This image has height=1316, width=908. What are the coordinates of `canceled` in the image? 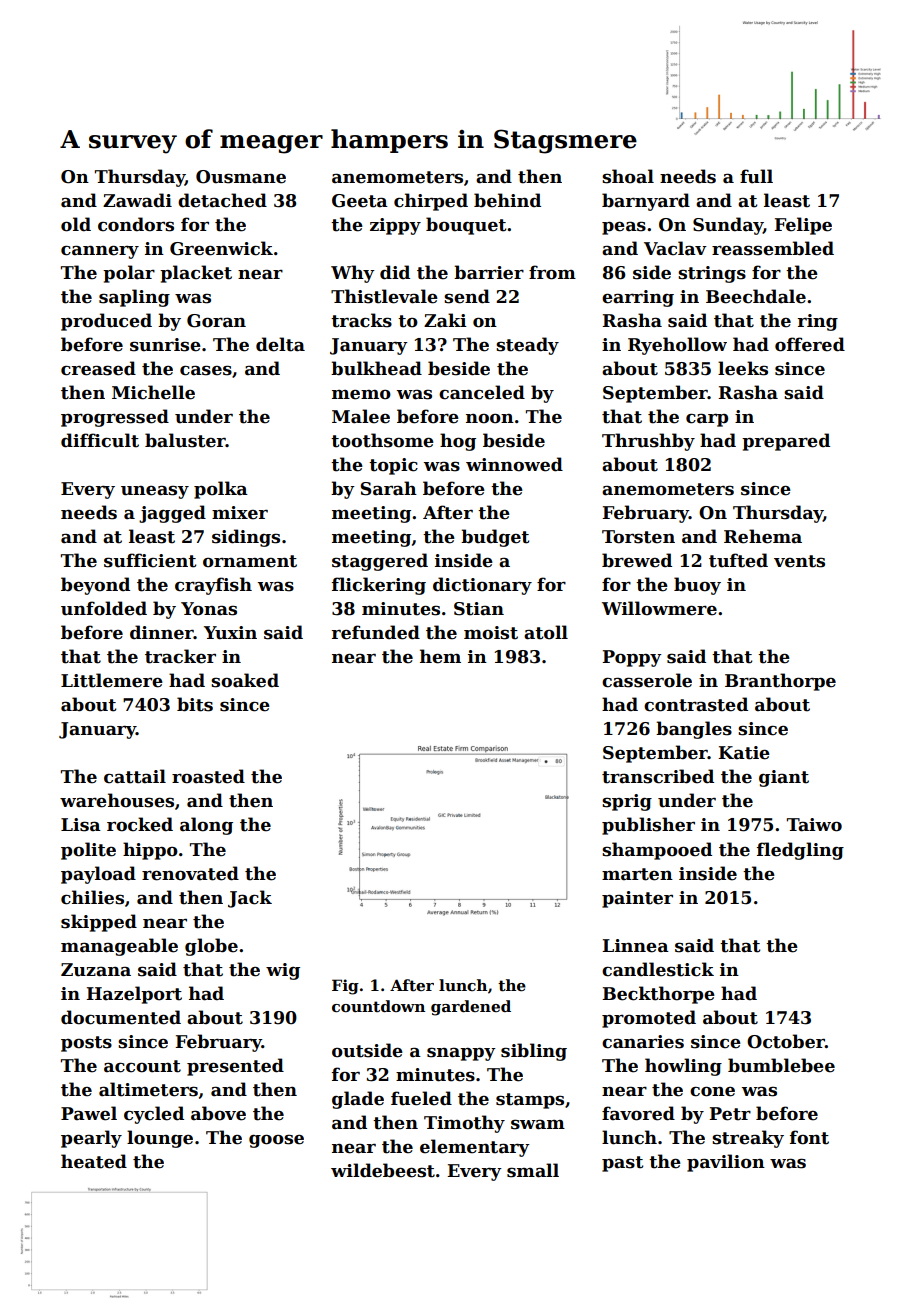 It's located at (482, 392).
